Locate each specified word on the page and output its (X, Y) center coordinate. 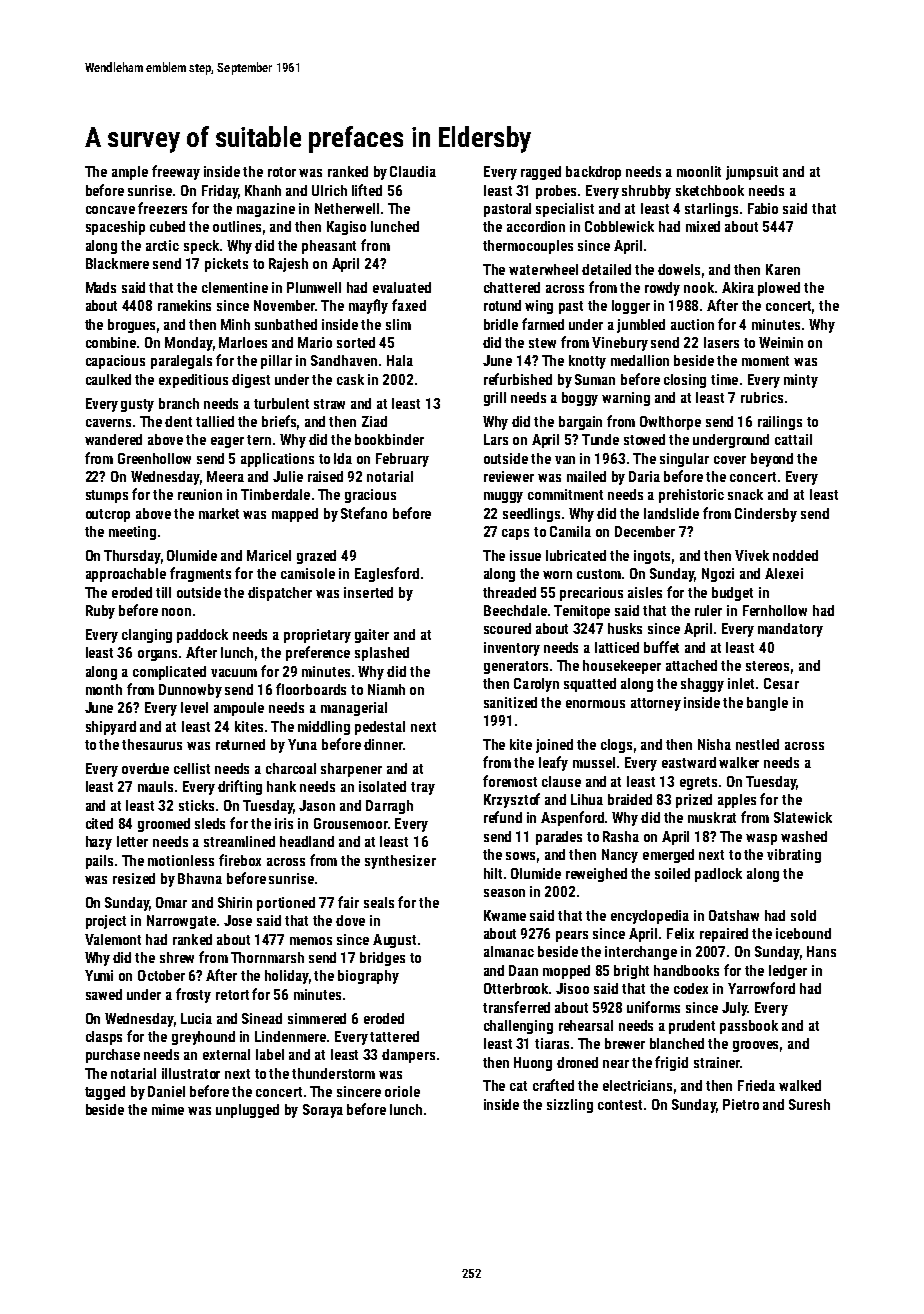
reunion (200, 494)
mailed (586, 476)
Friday (220, 192)
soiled (672, 873)
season (504, 893)
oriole (402, 1091)
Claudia (413, 171)
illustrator (191, 1073)
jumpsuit (752, 173)
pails (99, 862)
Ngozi (718, 575)
